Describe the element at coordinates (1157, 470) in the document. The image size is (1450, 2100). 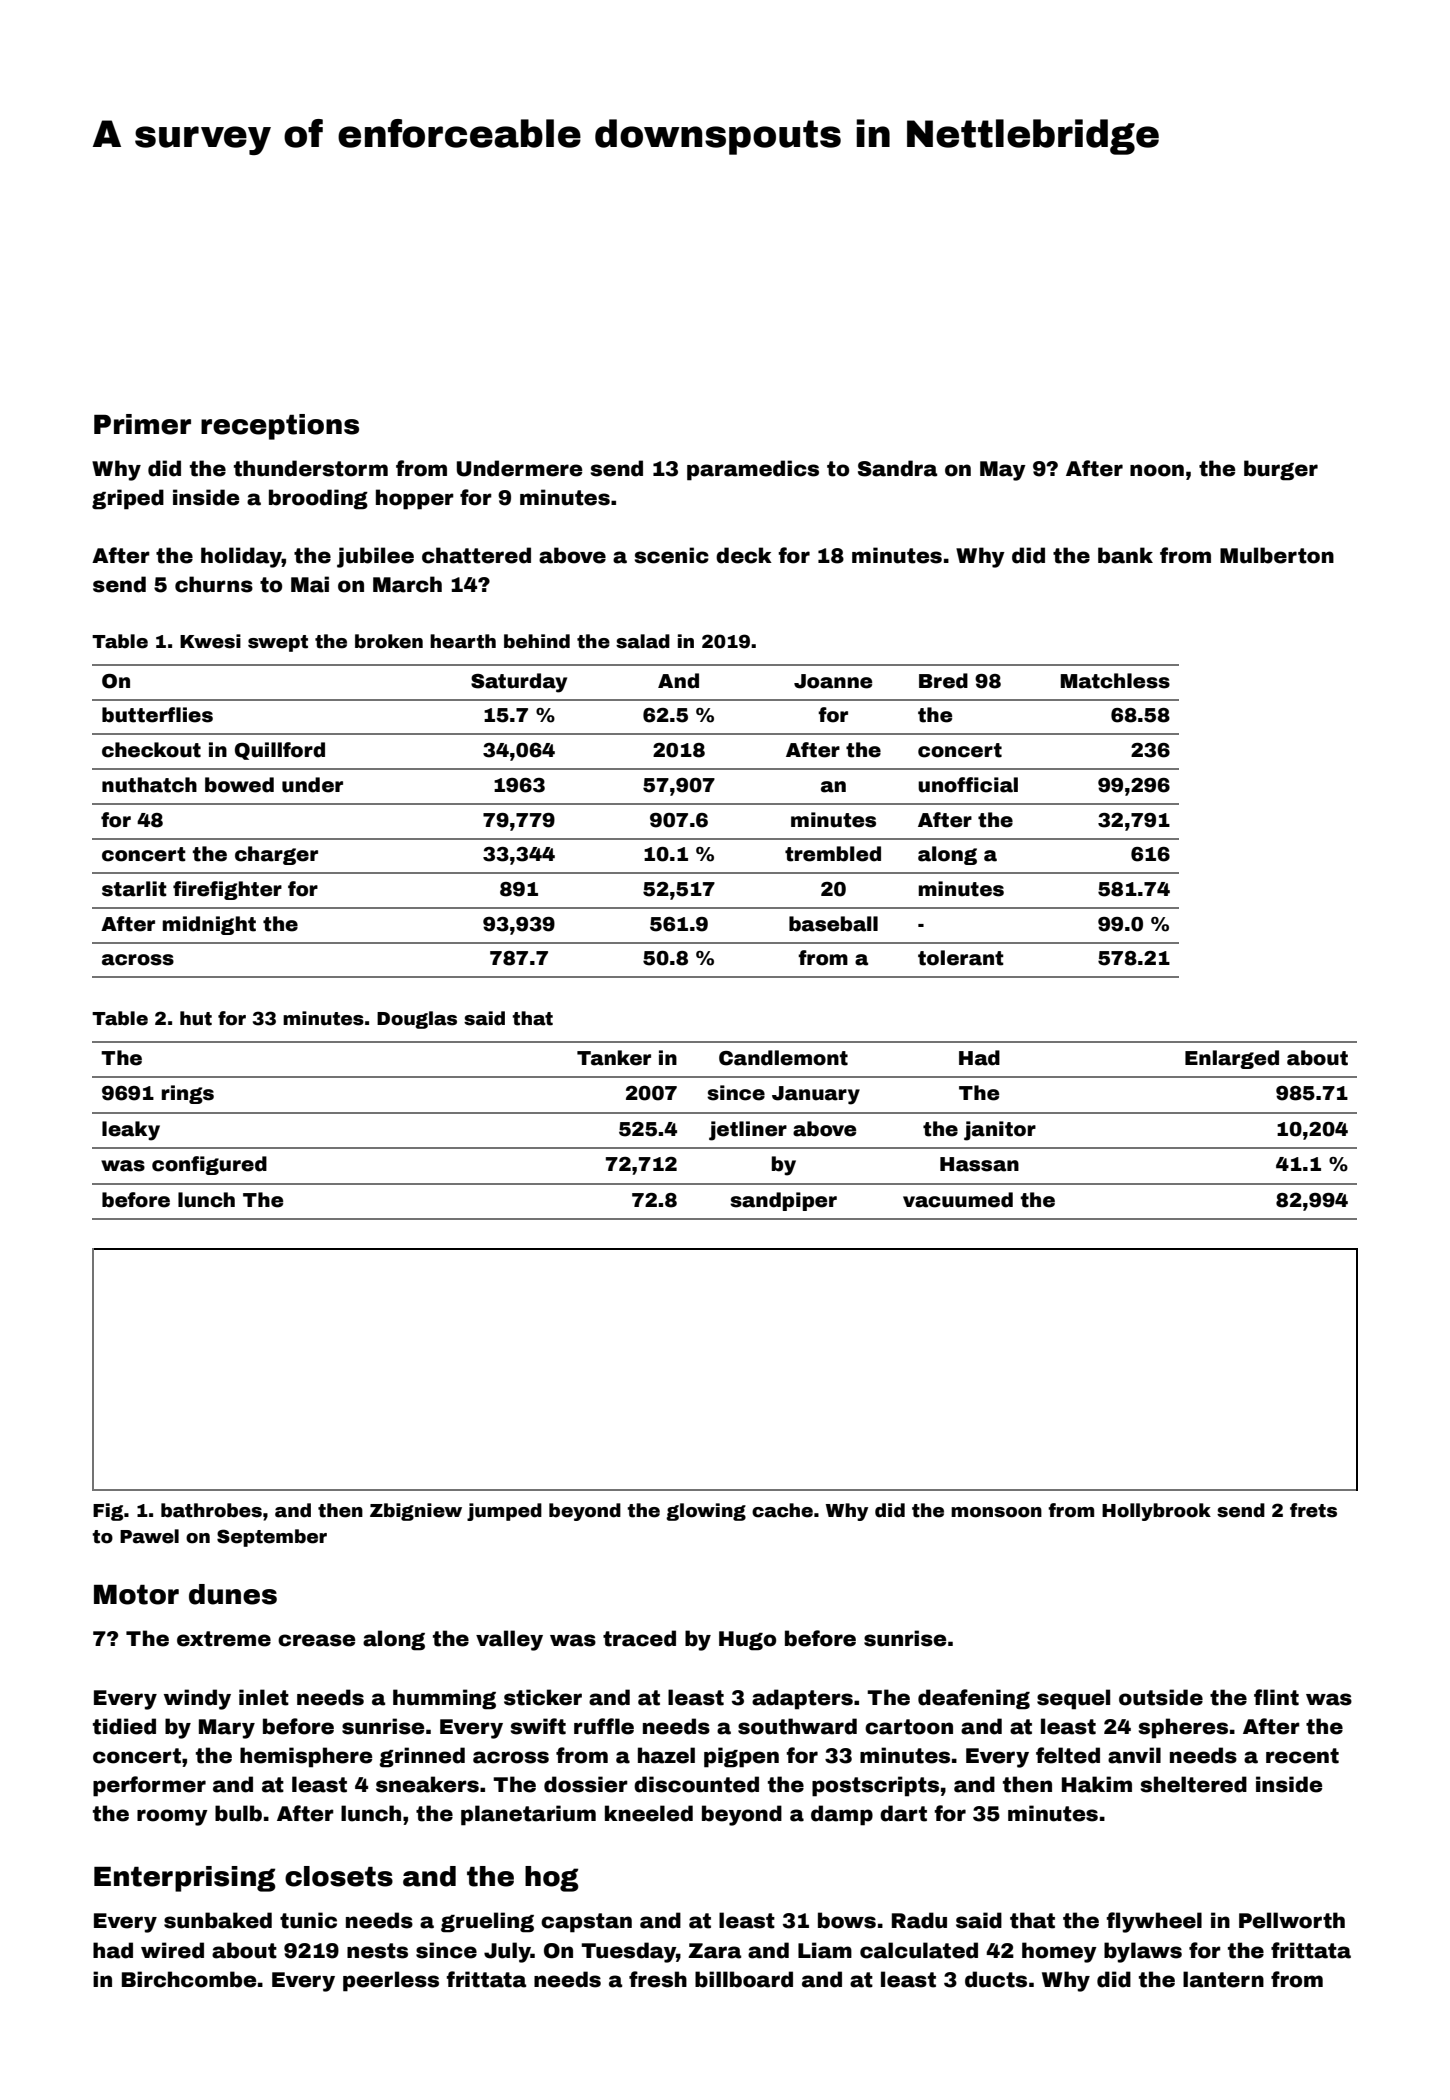
I see `noon` at that location.
